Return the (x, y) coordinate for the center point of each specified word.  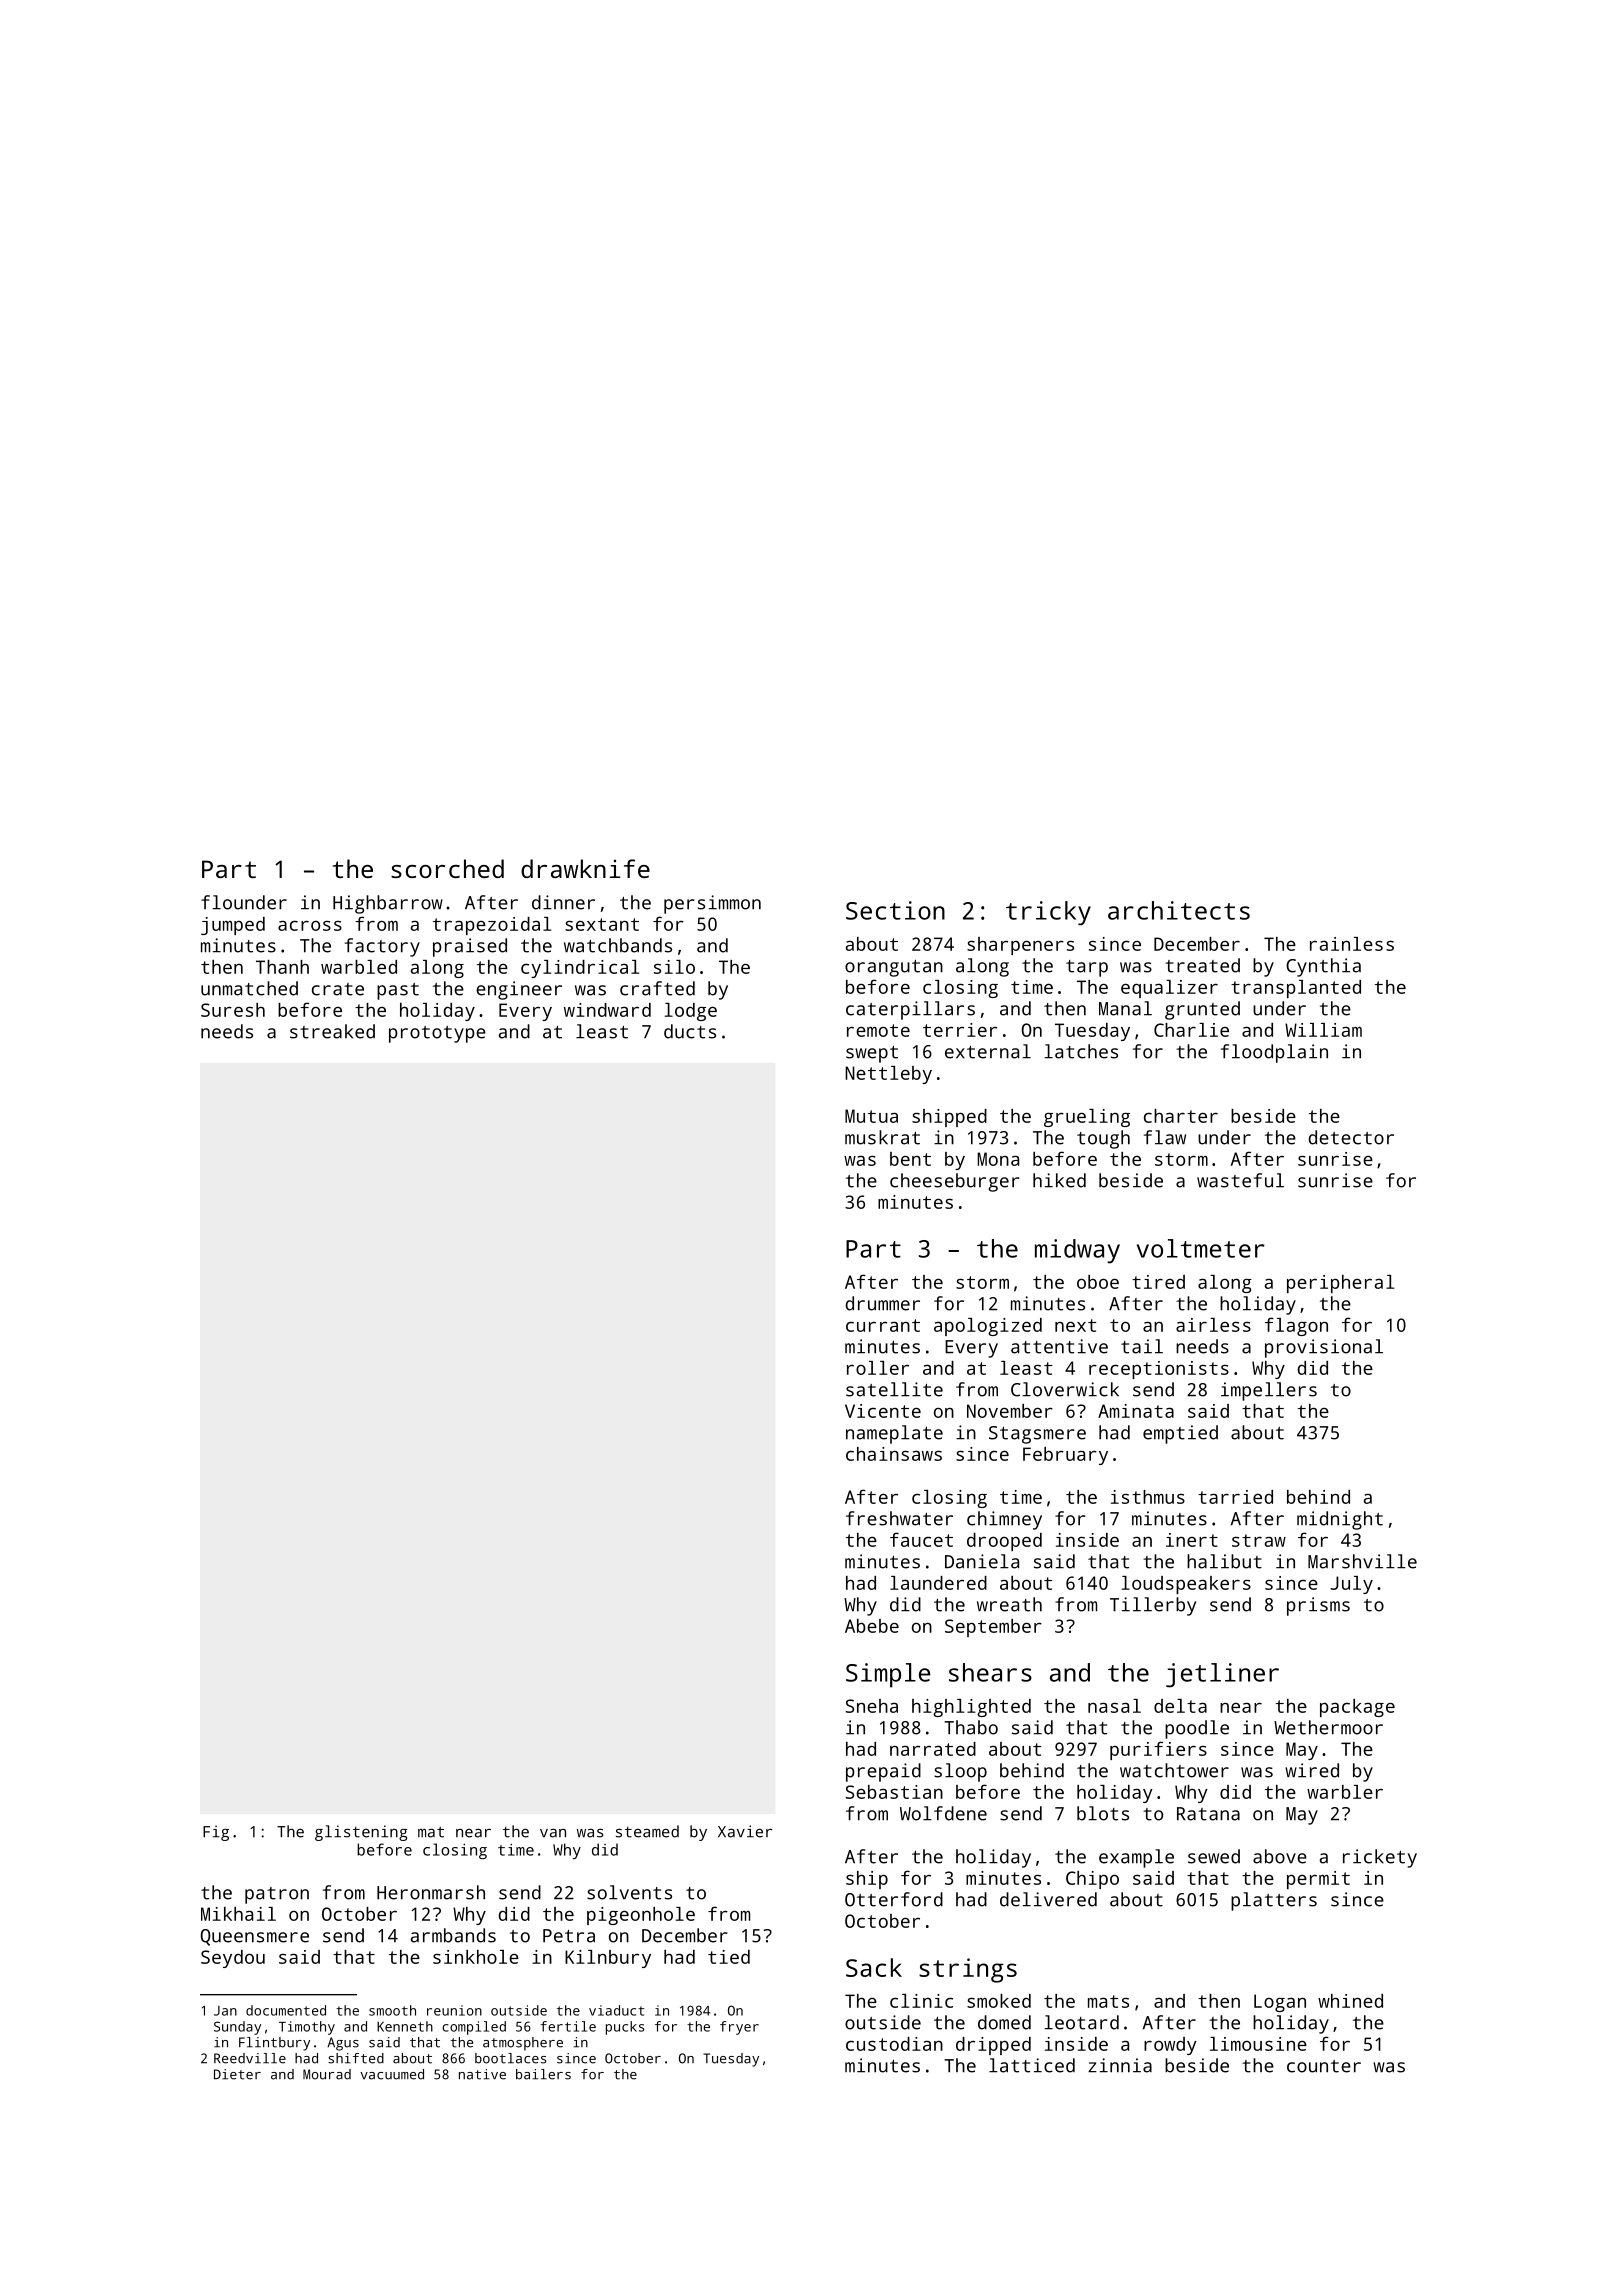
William (1323, 1030)
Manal (1125, 1008)
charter (1181, 1116)
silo (674, 967)
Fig (216, 1833)
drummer (882, 1303)
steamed (647, 1831)
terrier (960, 1030)
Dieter (237, 2074)
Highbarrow (388, 904)
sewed (1214, 1856)
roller (878, 1368)
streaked (332, 1031)
